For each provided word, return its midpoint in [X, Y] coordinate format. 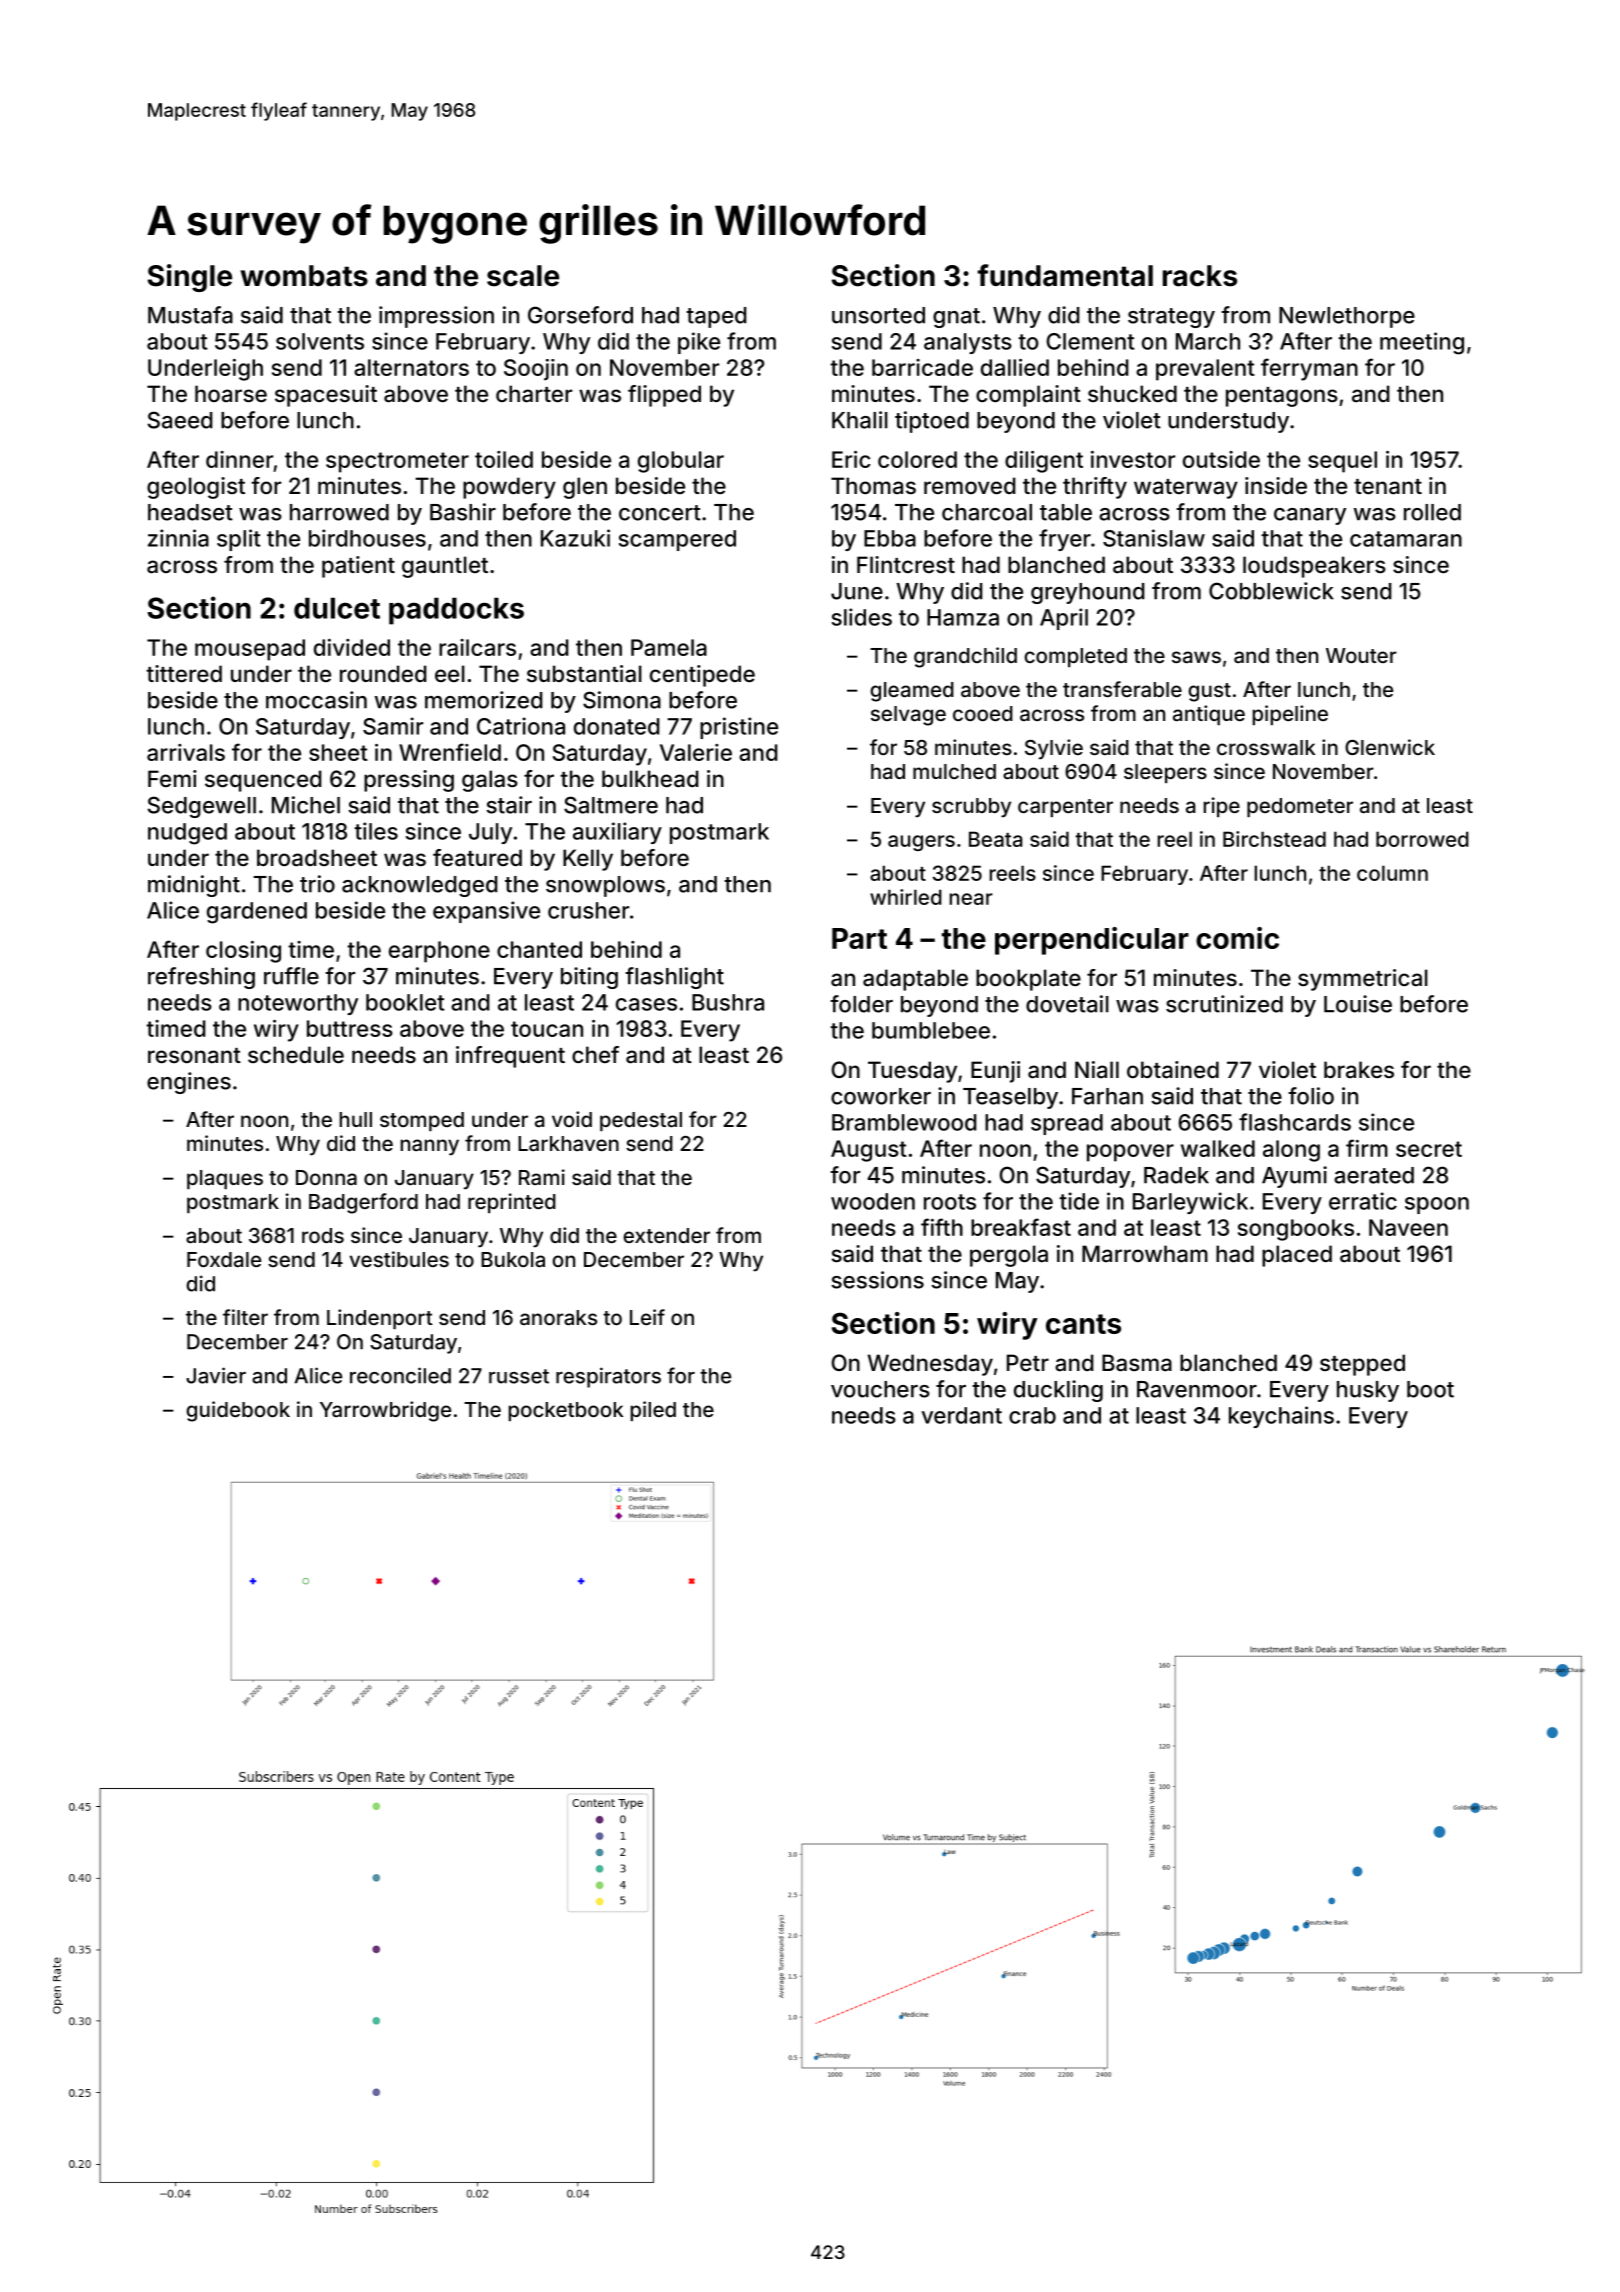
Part [859, 938]
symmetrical [1363, 980]
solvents [320, 341]
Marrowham [1145, 1254]
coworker [881, 1096]
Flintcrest [906, 564]
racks [1200, 276]
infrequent [510, 1057]
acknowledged [420, 886]
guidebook [238, 1411]
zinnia [178, 538]
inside [1276, 485]
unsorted [878, 315]
